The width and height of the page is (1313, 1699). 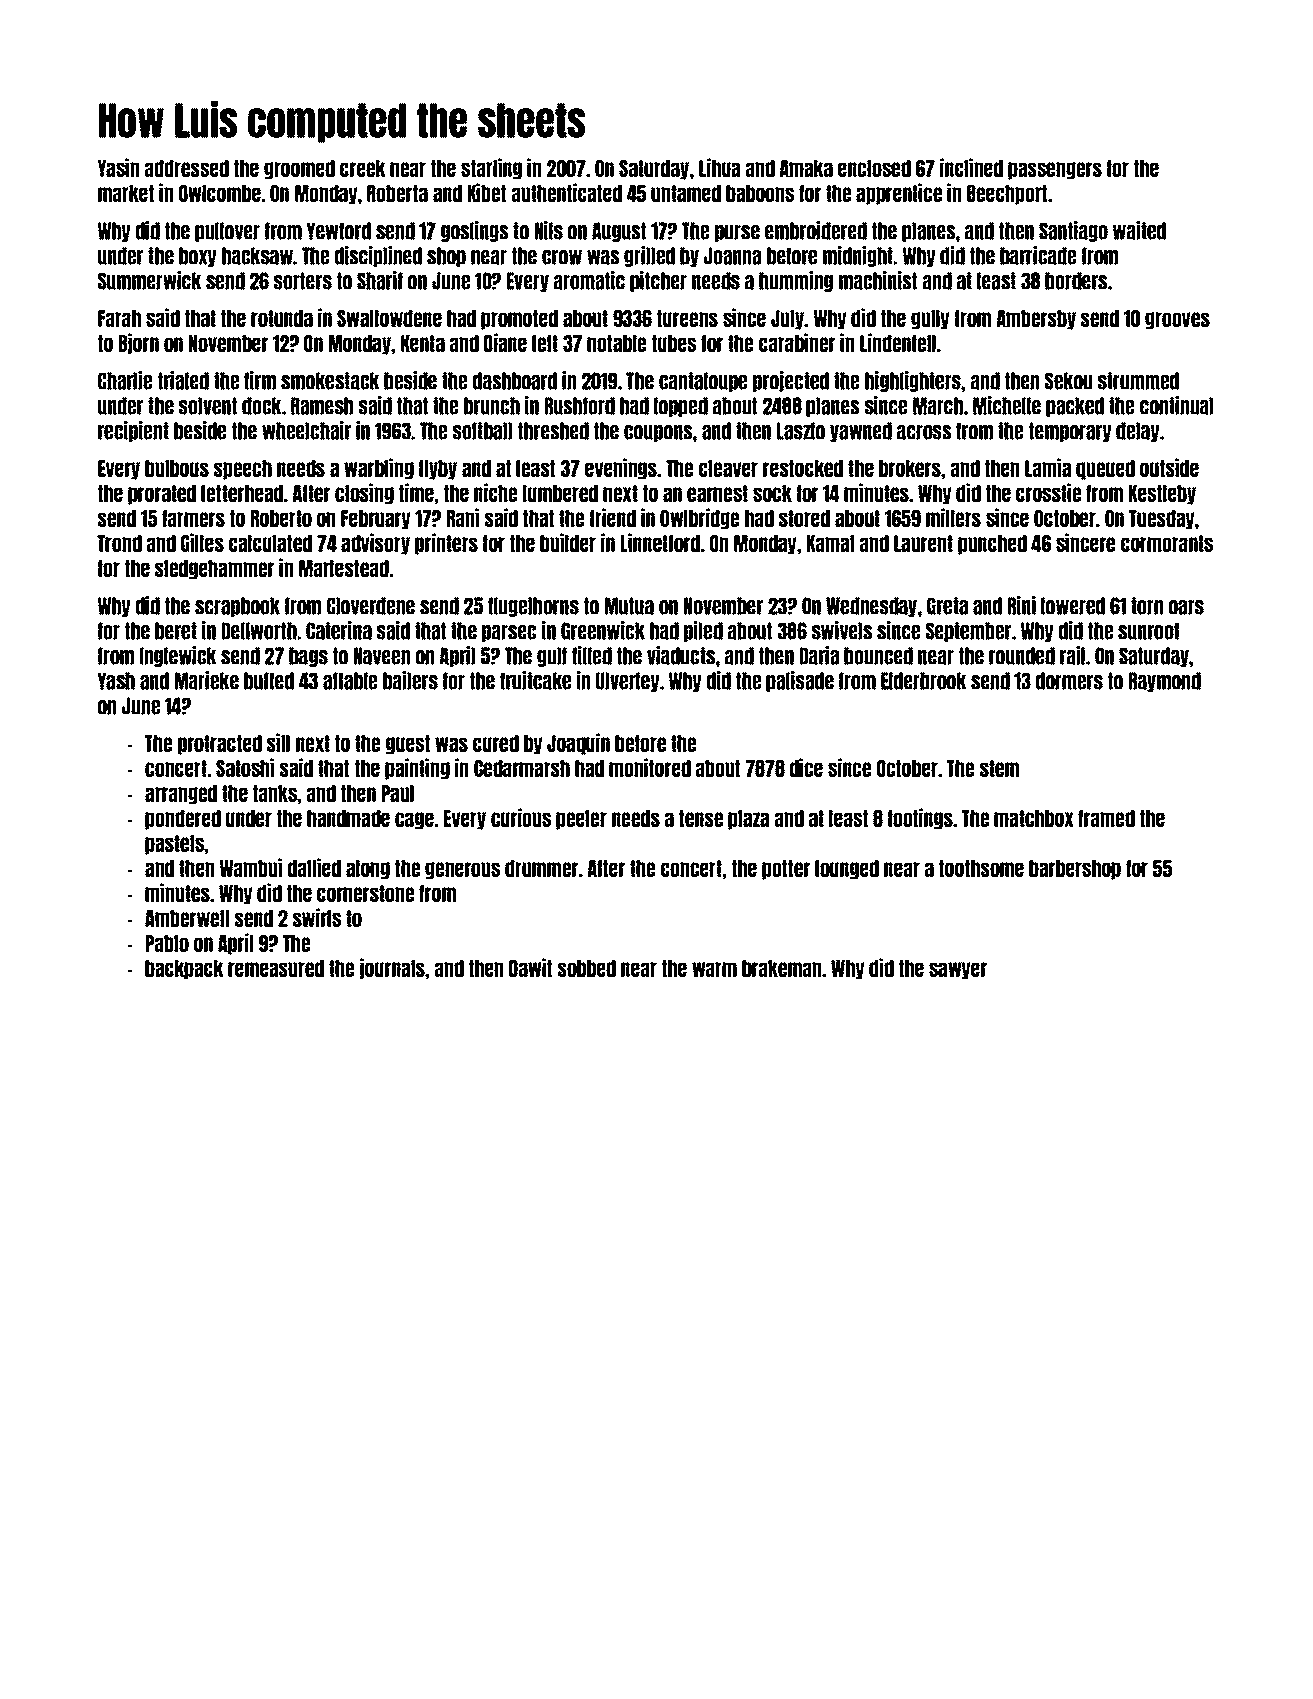 What do you see at coordinates (306, 430) in the page?
I see `wheelchair` at bounding box center [306, 430].
